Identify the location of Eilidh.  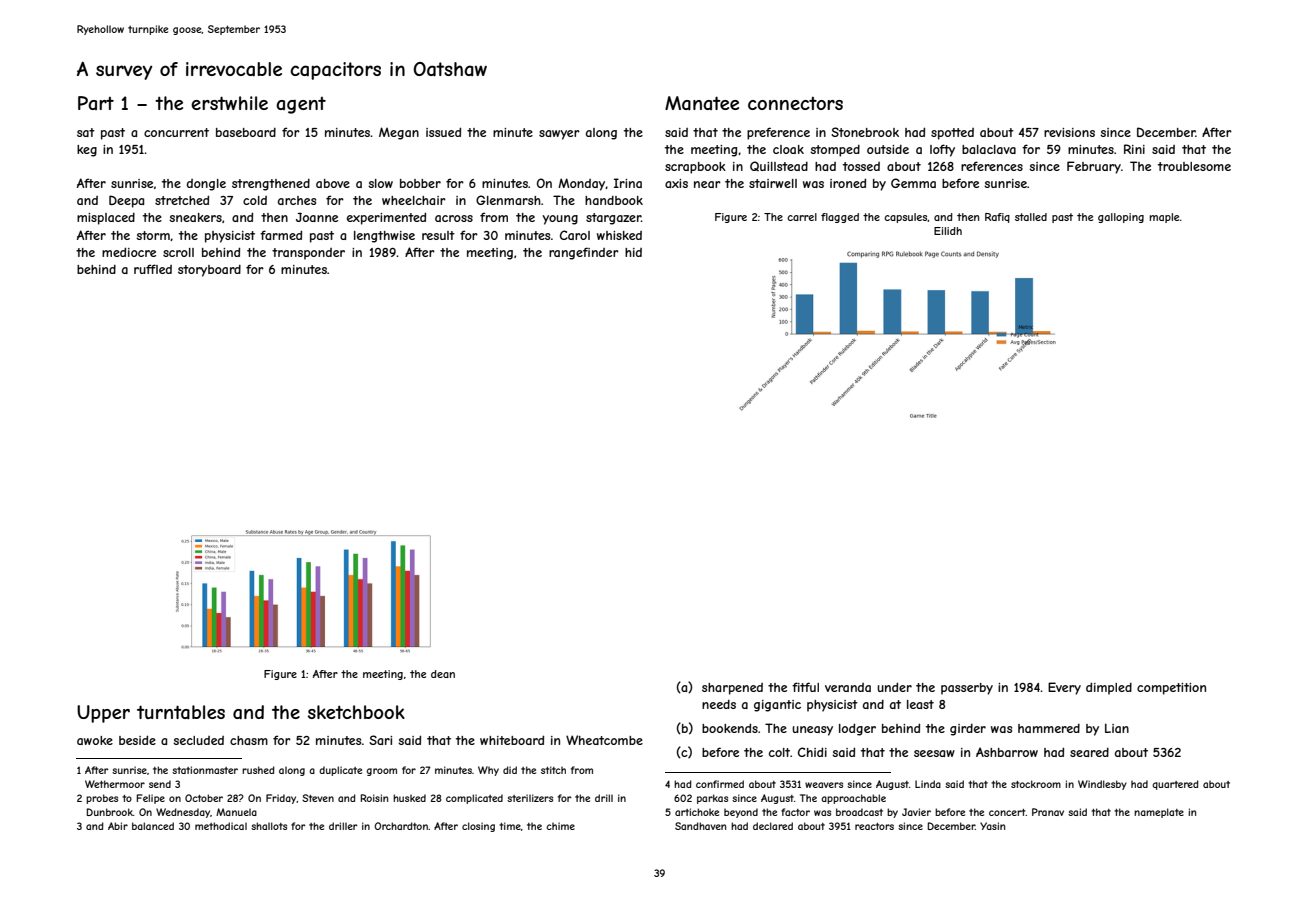
(948, 231).
